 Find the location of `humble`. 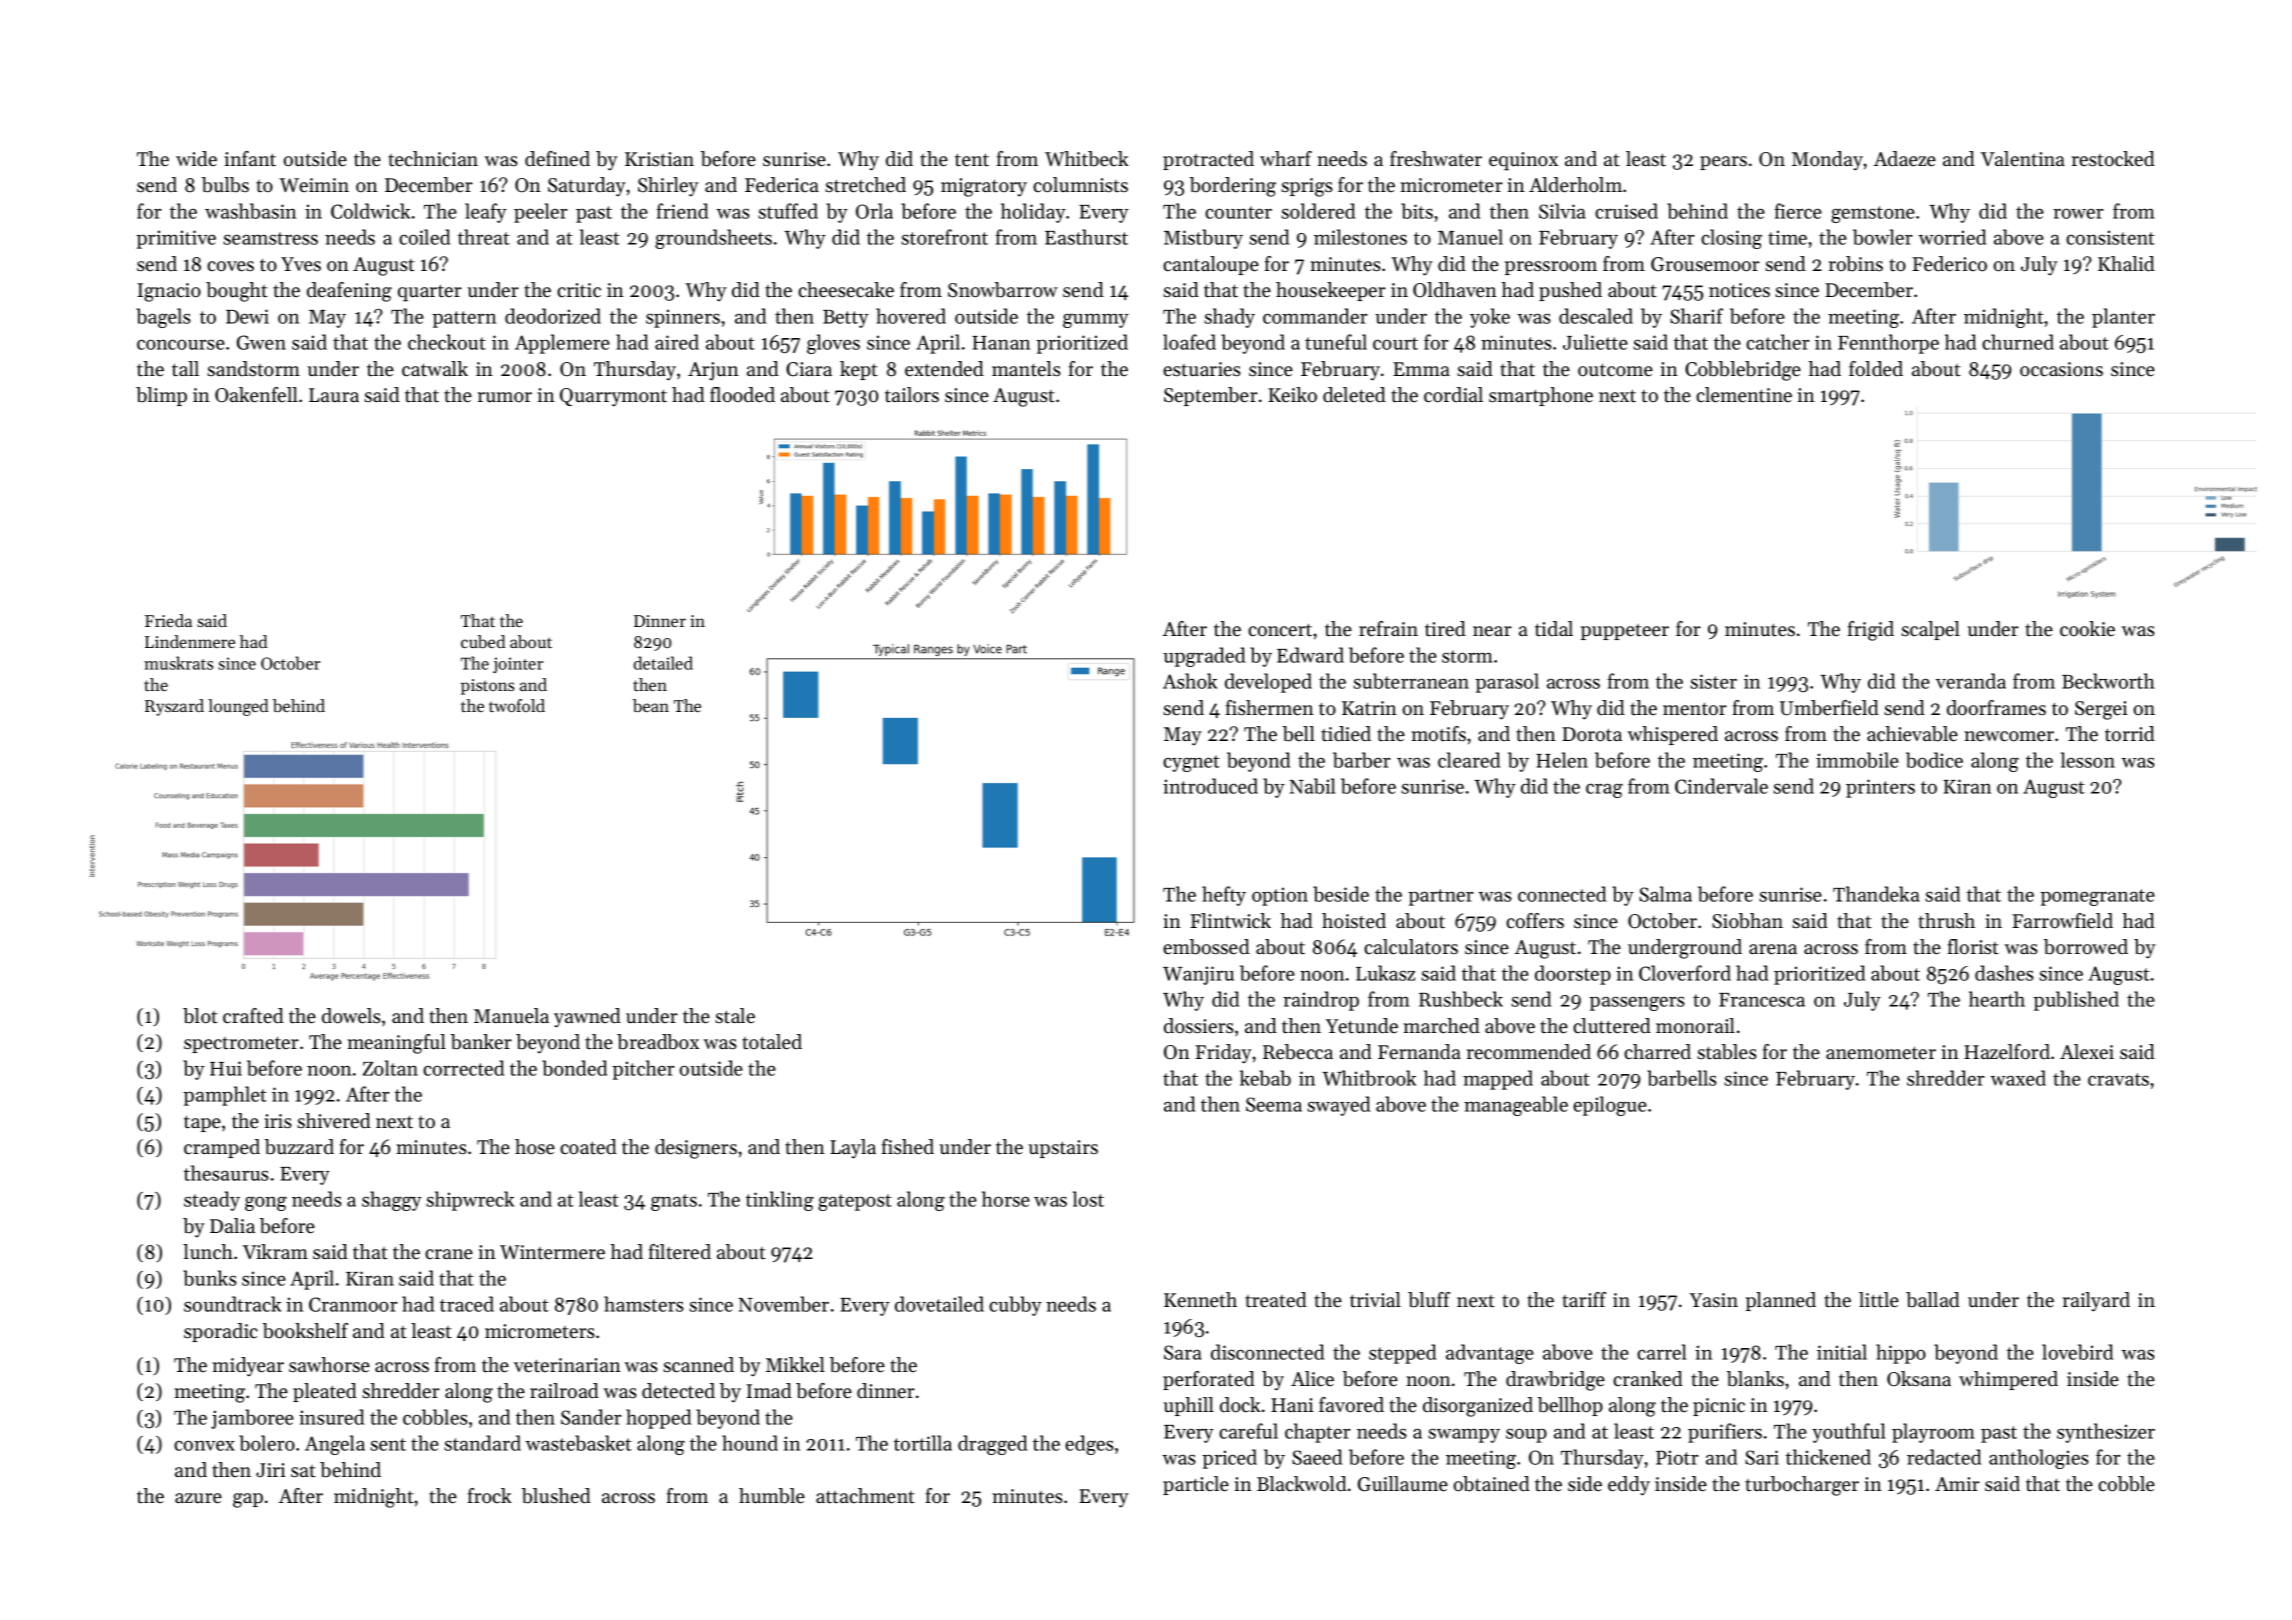

humble is located at coordinates (772, 1496).
